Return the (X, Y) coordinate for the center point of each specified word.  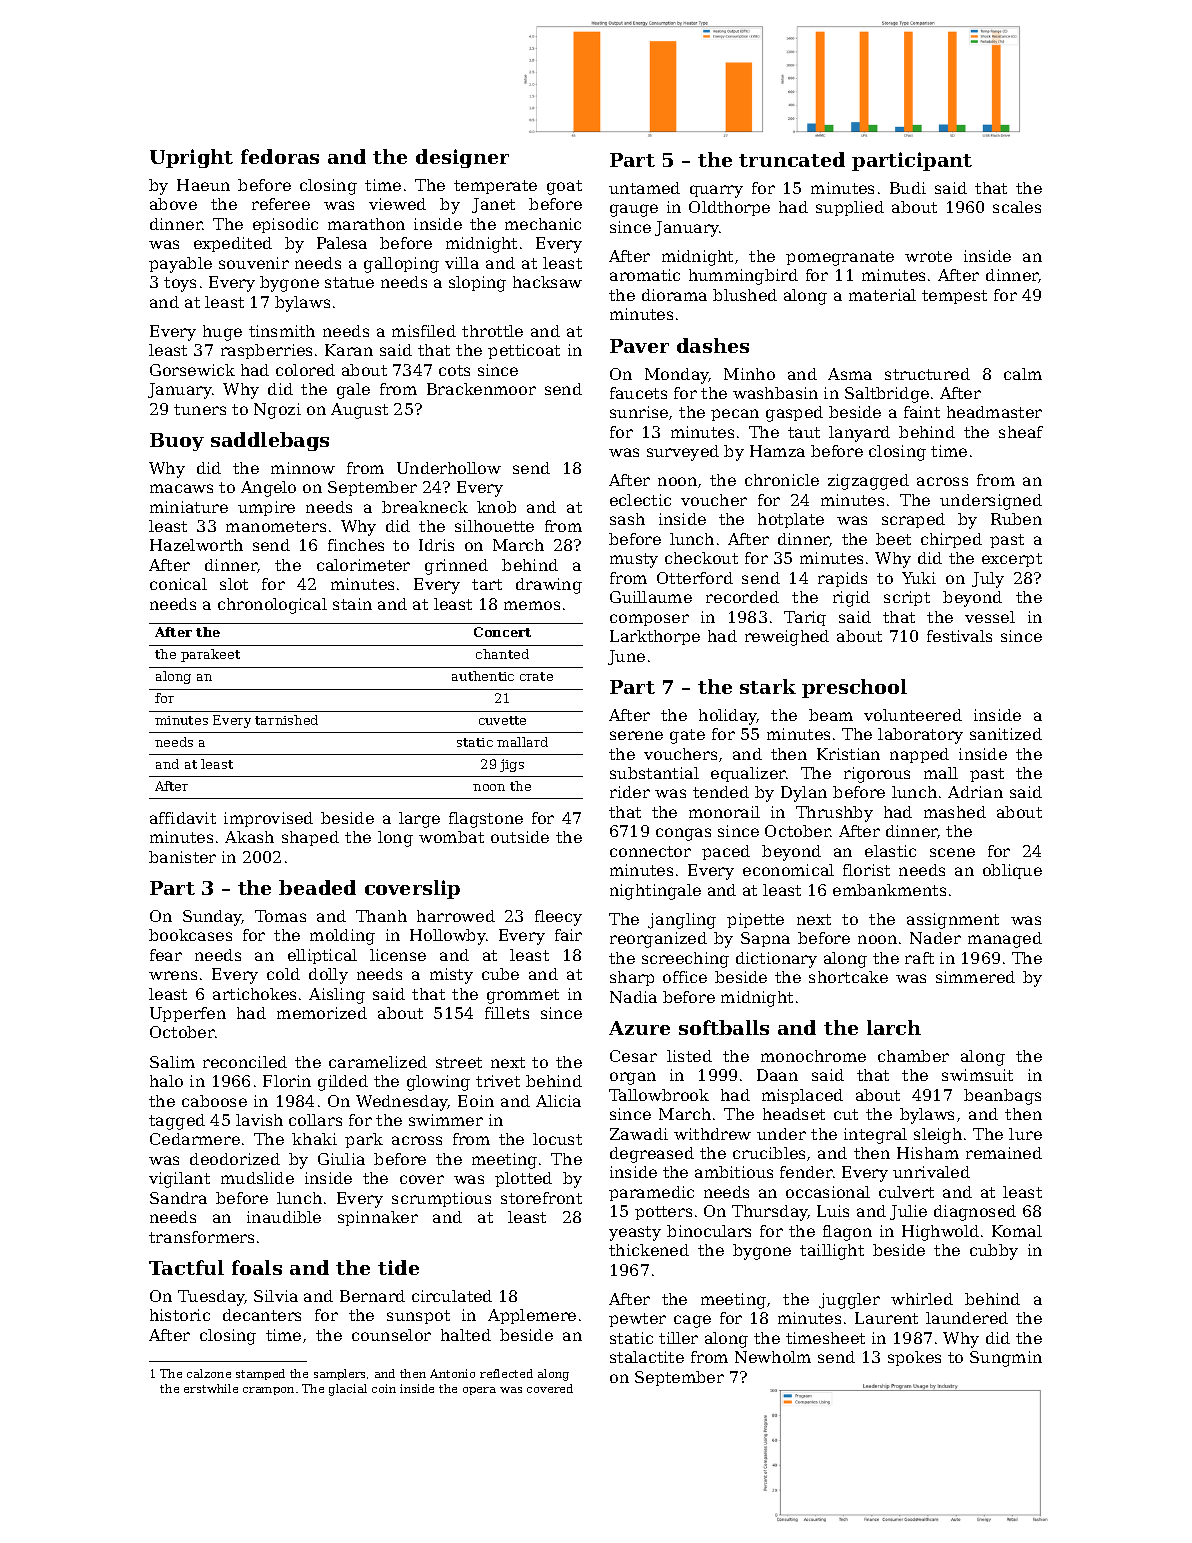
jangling (682, 921)
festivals (959, 636)
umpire (266, 508)
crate (536, 676)
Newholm (773, 1357)
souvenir (254, 263)
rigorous (877, 775)
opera (479, 1391)
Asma (850, 374)
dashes (713, 345)
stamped (260, 1374)
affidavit (183, 818)
